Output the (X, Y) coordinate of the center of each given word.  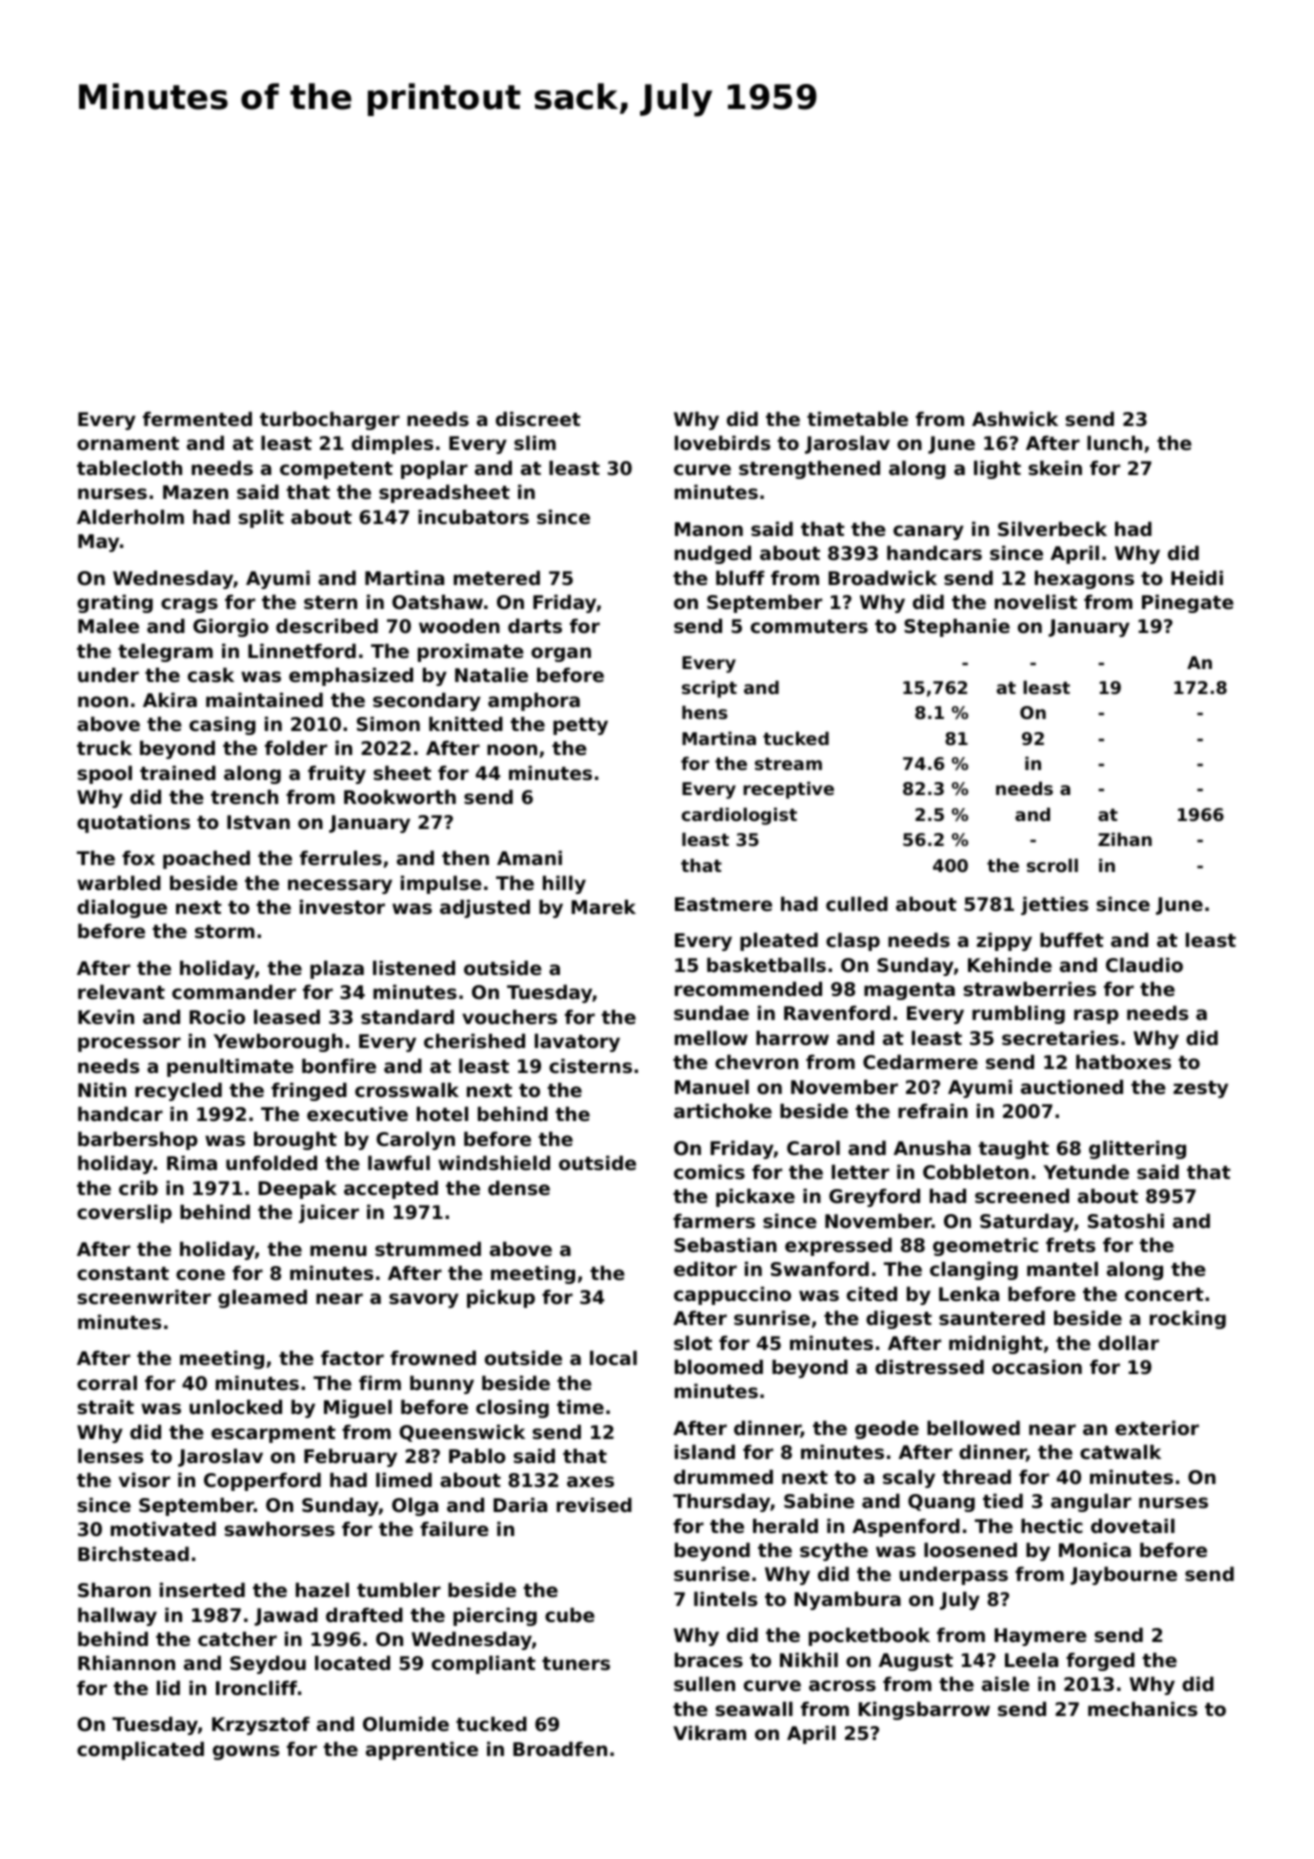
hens (705, 712)
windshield (494, 1162)
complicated (140, 1750)
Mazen (195, 492)
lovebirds (722, 443)
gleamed (262, 1298)
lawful (399, 1162)
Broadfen (560, 1748)
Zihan (1125, 839)
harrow (792, 1037)
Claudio (1144, 964)
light (997, 469)
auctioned (1072, 1086)
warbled (119, 882)
